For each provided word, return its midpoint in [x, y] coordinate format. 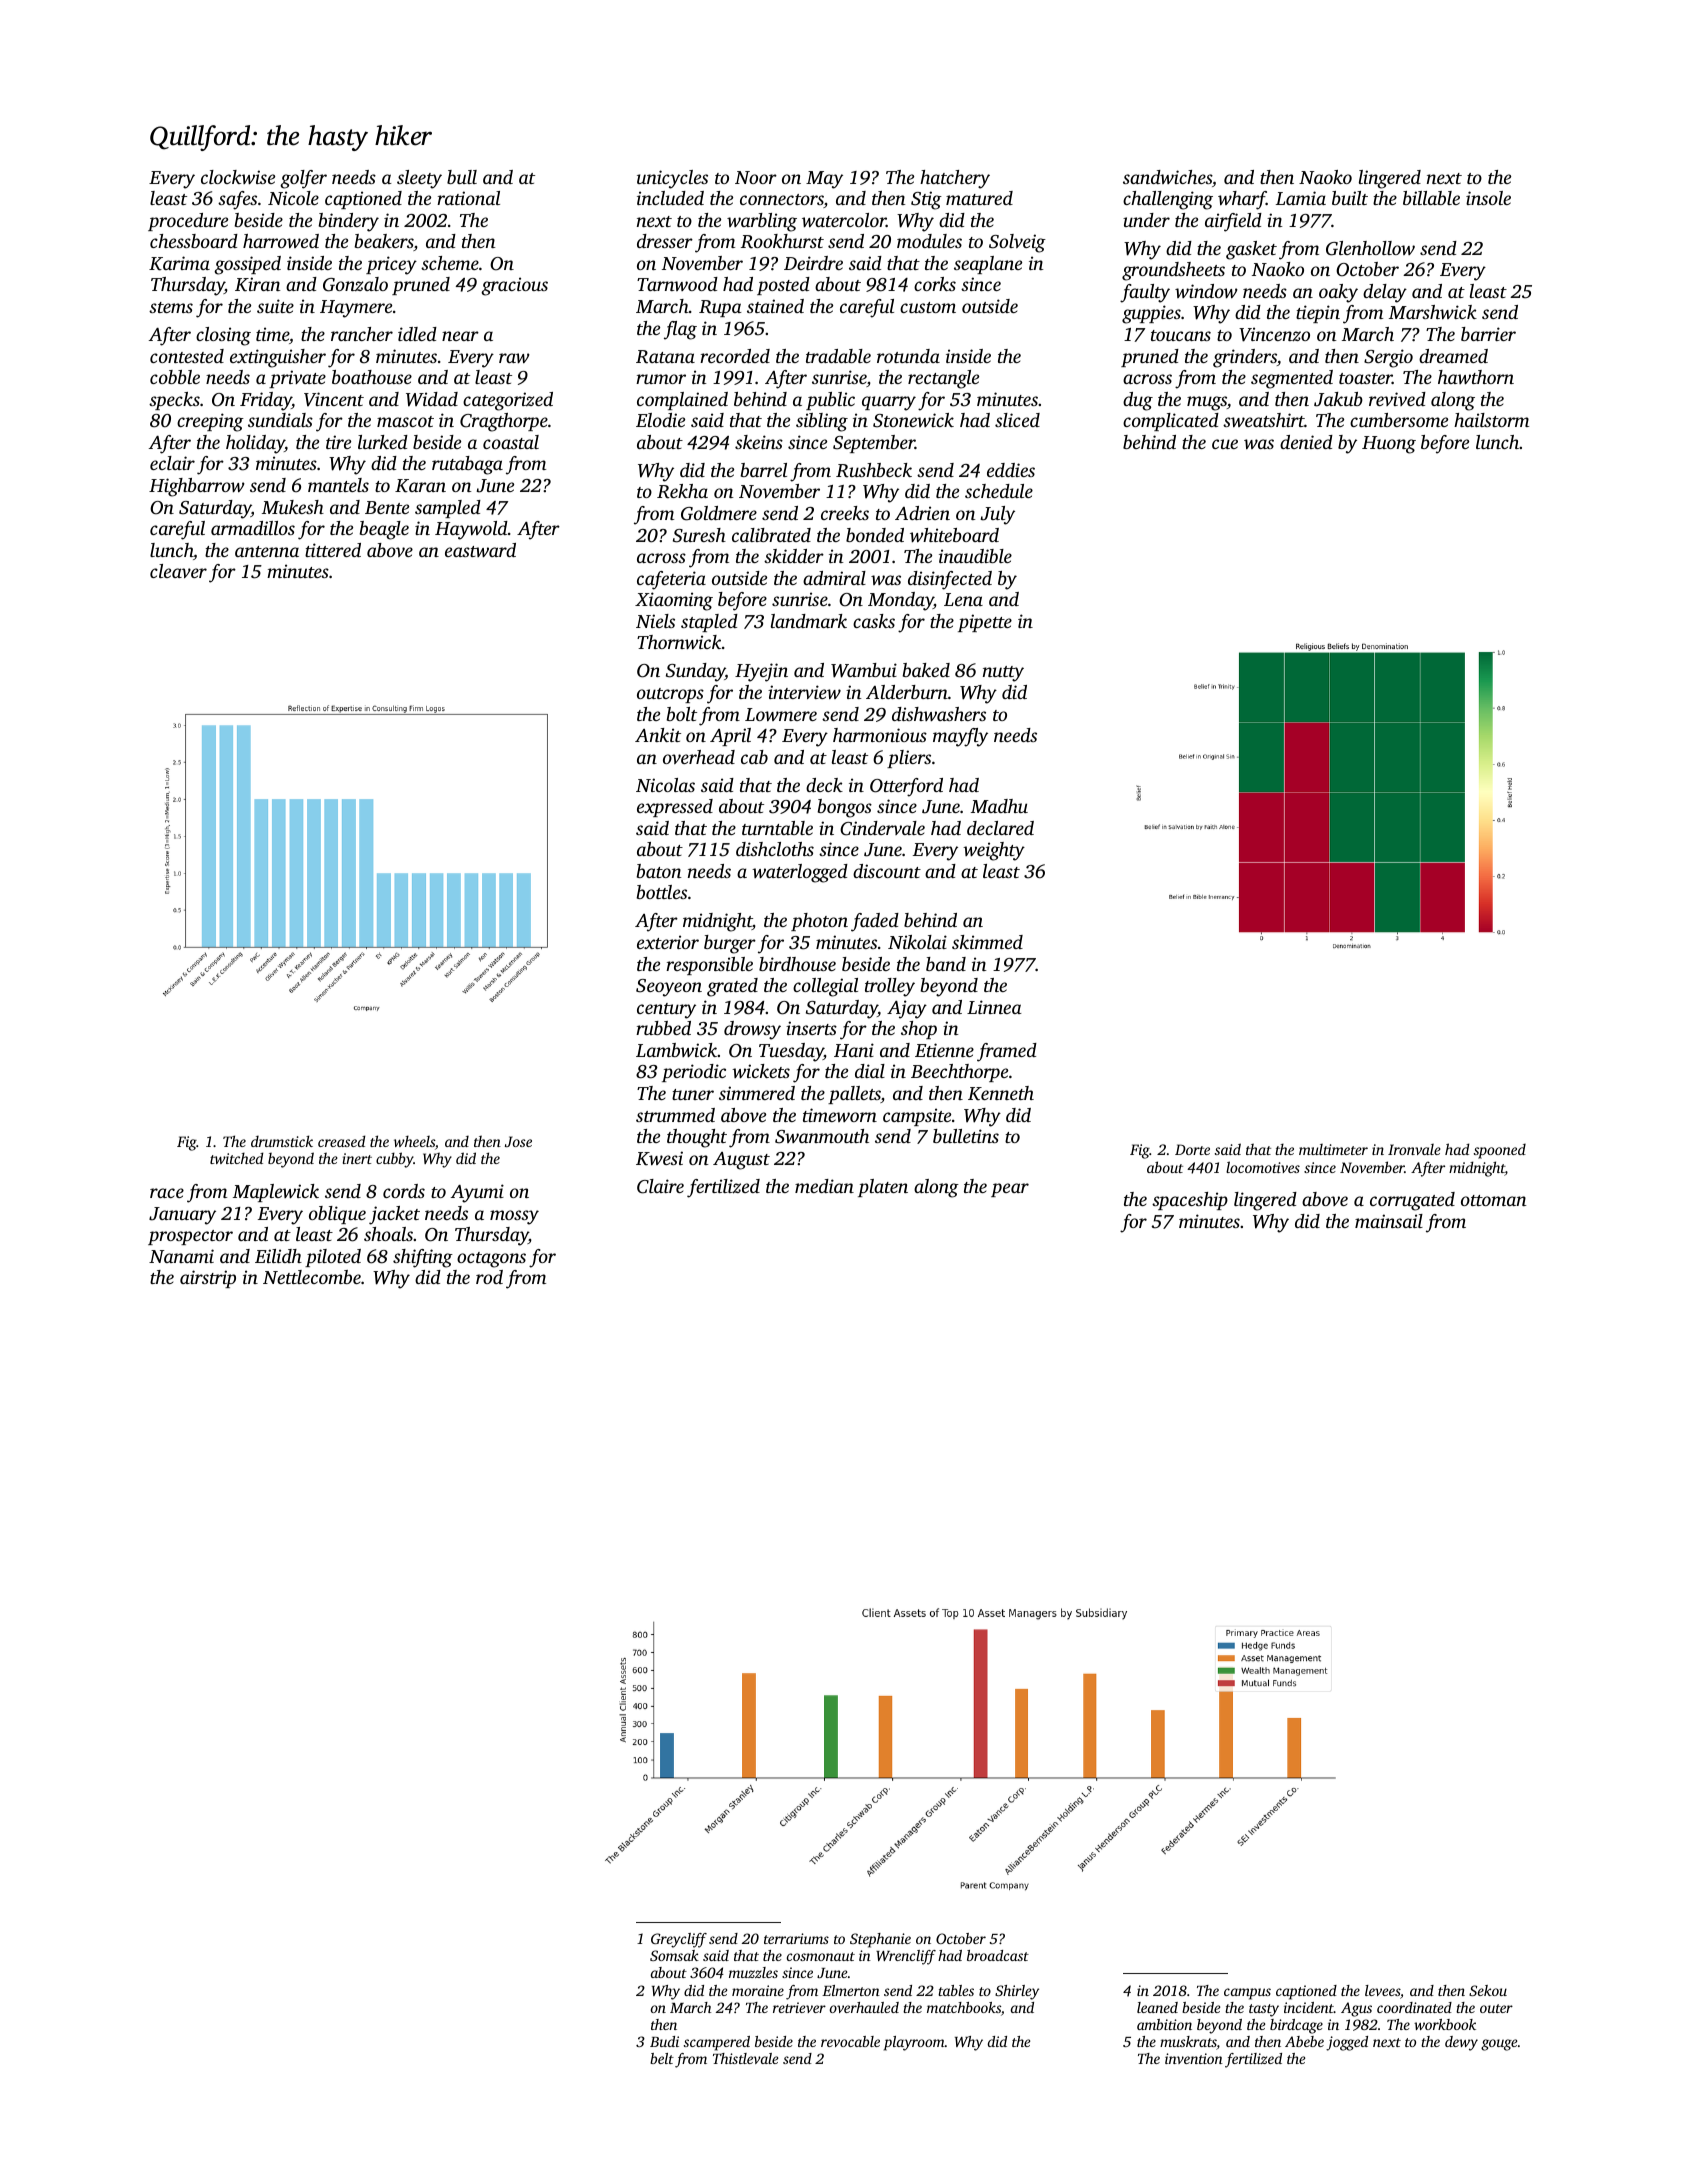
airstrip [208, 1279]
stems [171, 307]
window [1206, 291]
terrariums [796, 1938]
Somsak [674, 1955]
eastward [480, 550]
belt [662, 2058]
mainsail [1389, 1221]
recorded [735, 356]
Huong [1389, 445]
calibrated [771, 535]
